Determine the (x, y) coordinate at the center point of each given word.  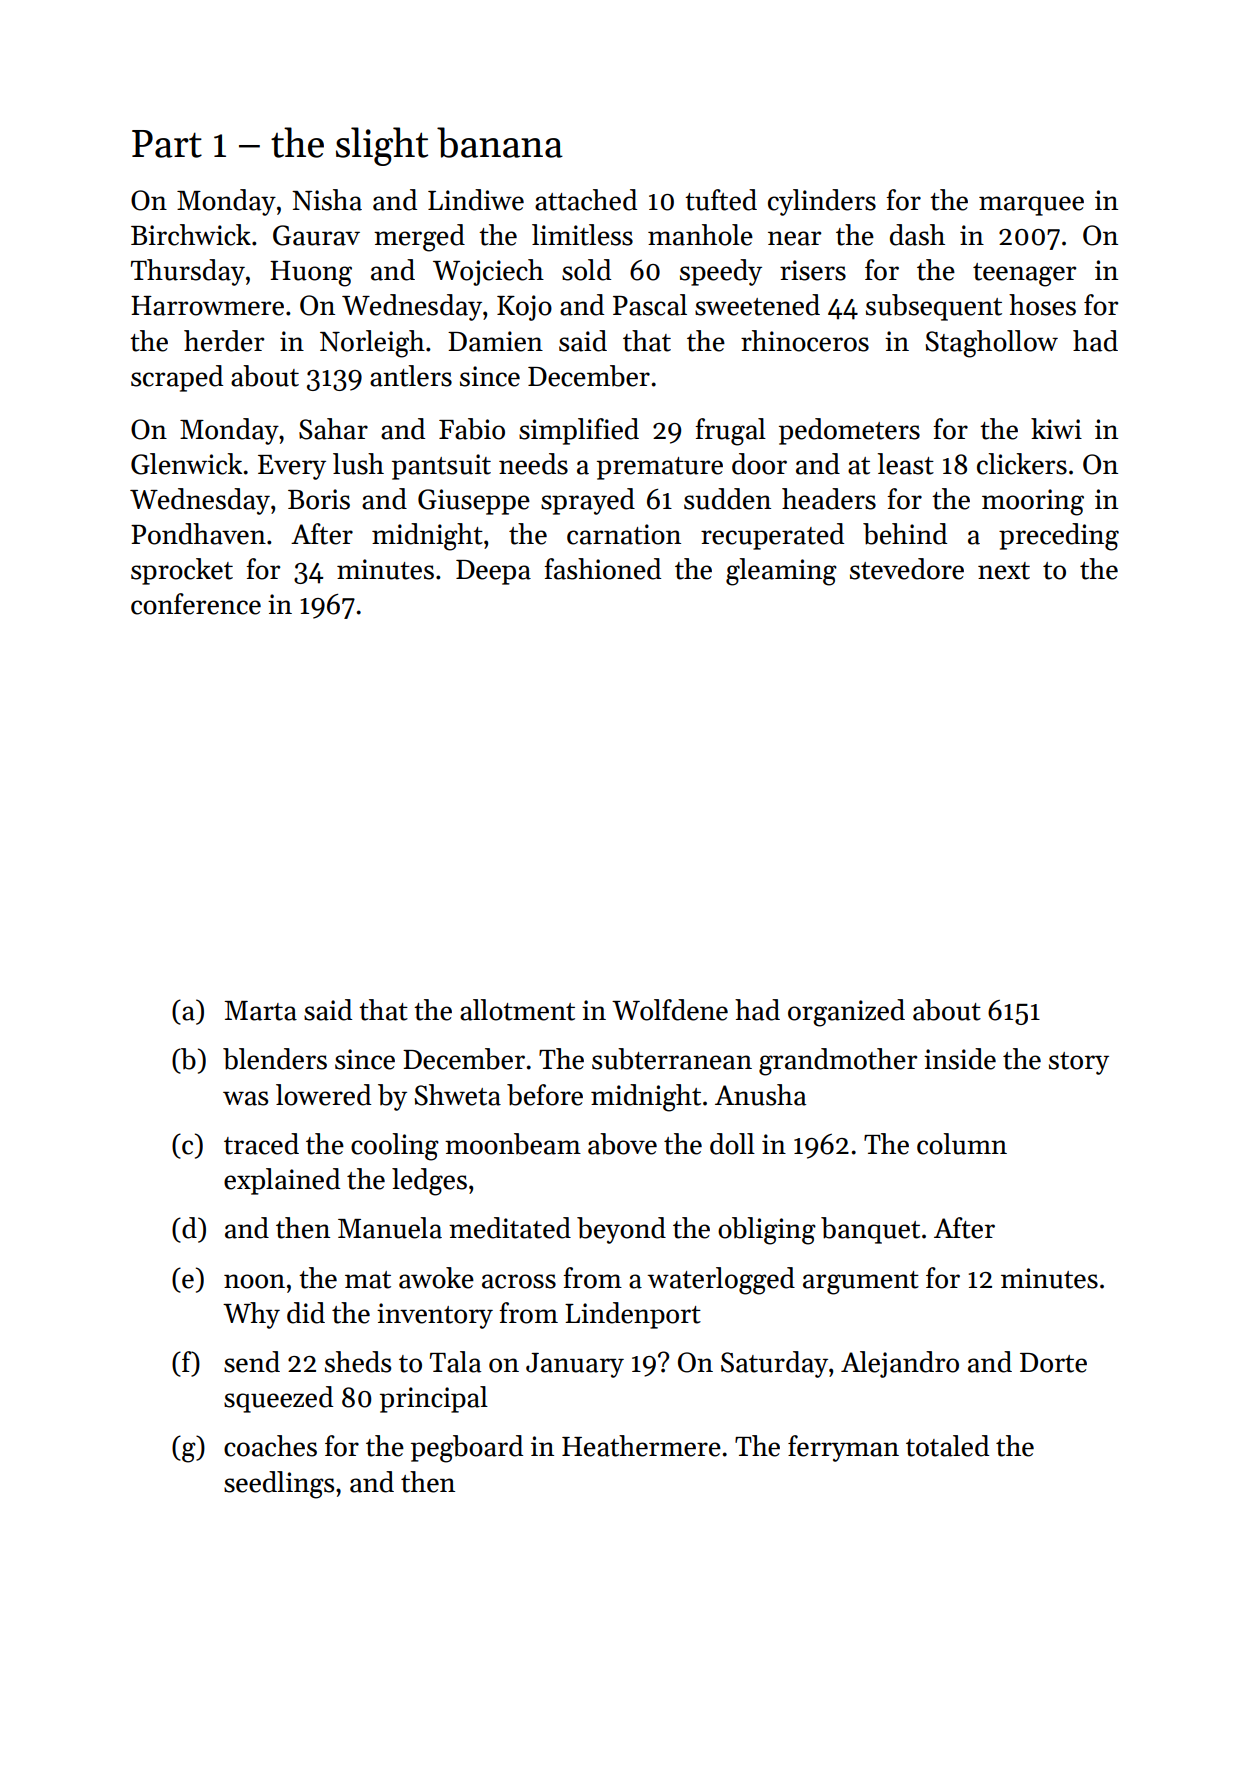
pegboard (467, 1449)
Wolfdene (670, 1010)
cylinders (822, 202)
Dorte (1053, 1363)
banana (500, 142)
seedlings (279, 1485)
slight (382, 146)
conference (196, 604)
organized (846, 1013)
